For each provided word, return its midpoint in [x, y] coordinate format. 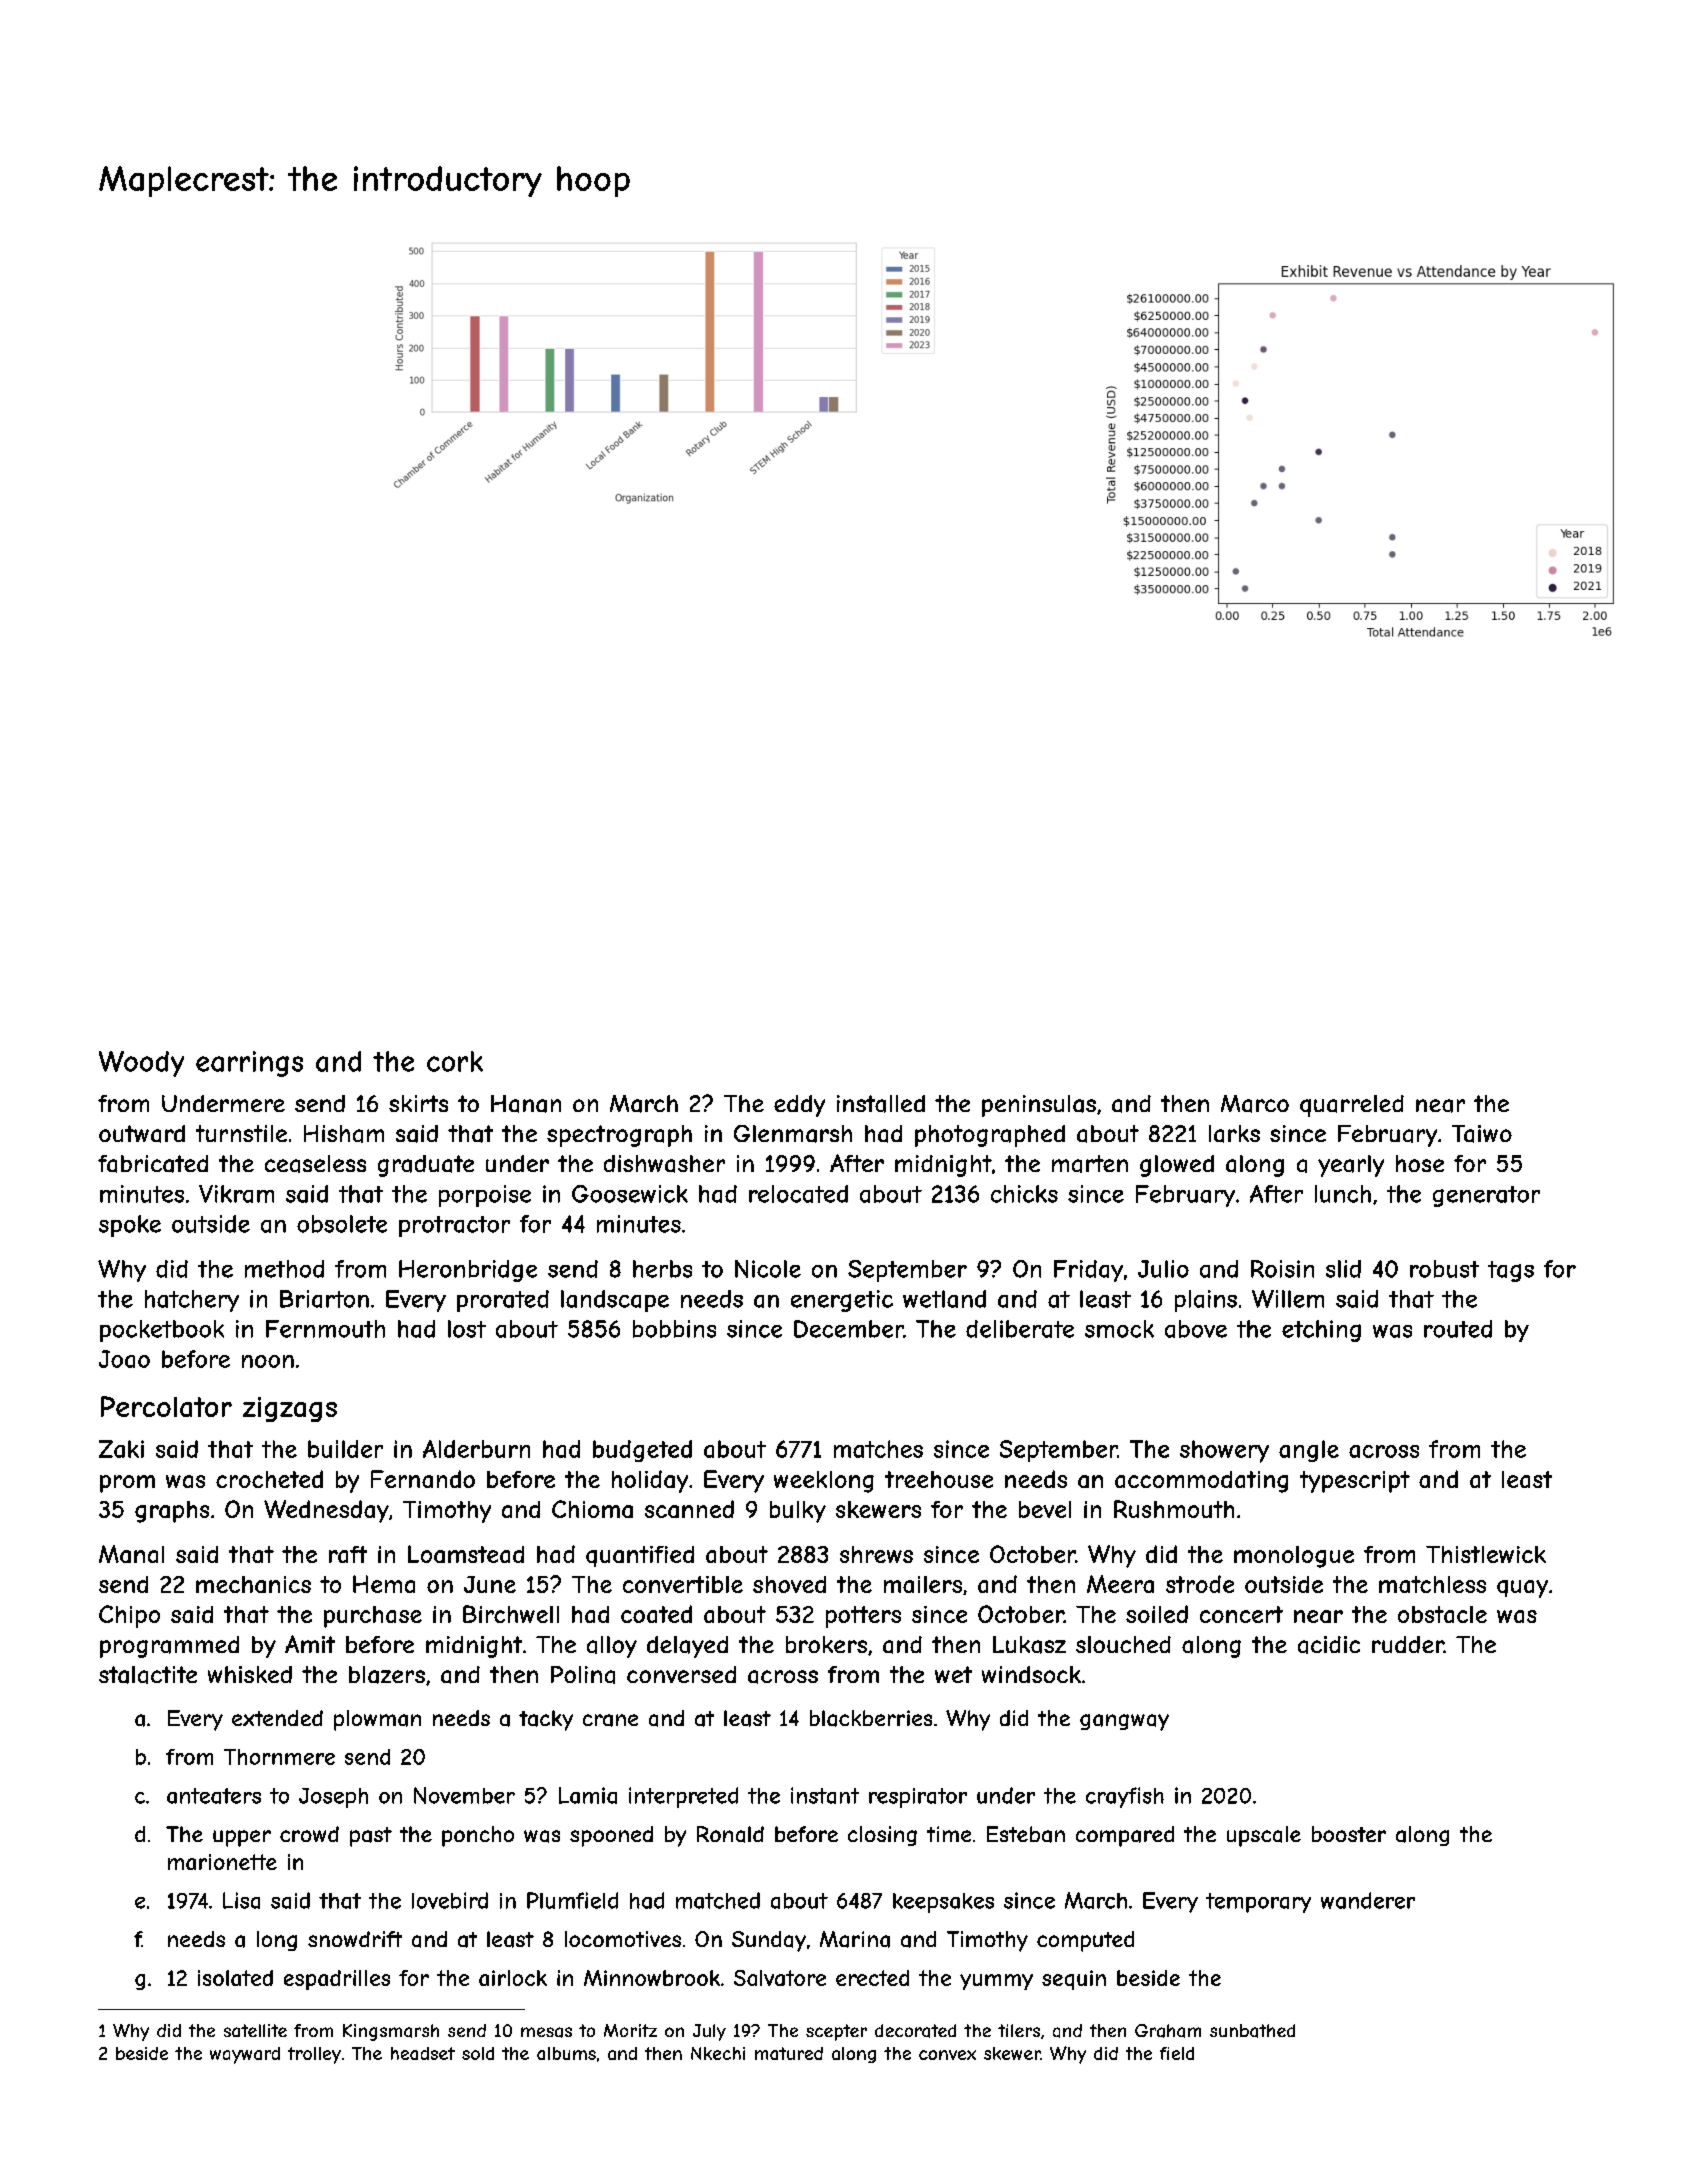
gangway [1124, 1722]
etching [1321, 1331]
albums [566, 2053]
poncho [478, 1836]
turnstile [241, 1133]
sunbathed [1252, 2031]
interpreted [683, 1797]
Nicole [768, 1269]
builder [345, 1449]
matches [878, 1449]
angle [1309, 1451]
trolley [314, 2055]
